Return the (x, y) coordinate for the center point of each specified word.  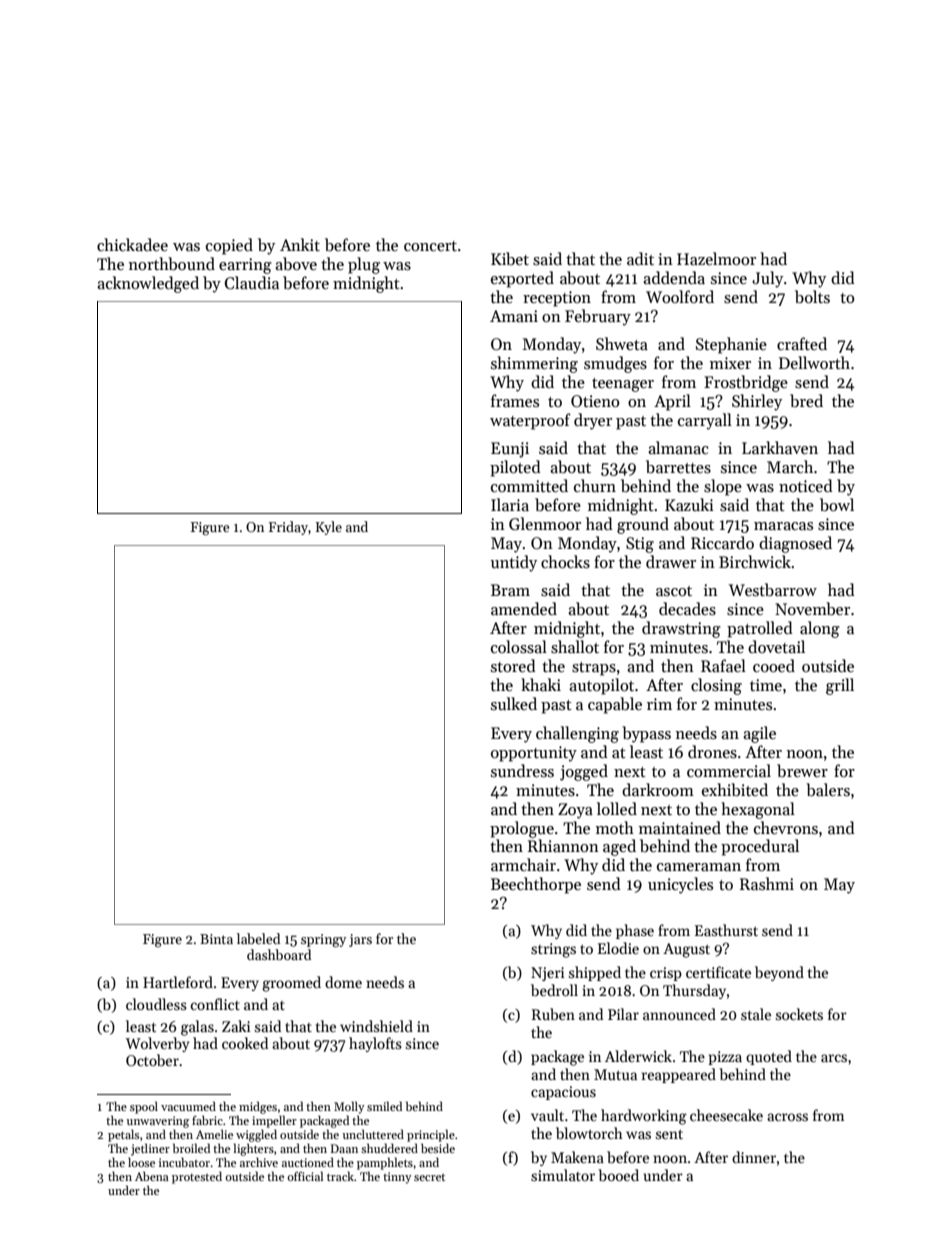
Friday (288, 528)
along (820, 629)
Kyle (329, 528)
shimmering (534, 364)
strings (553, 950)
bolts (812, 296)
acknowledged (148, 284)
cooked (245, 1043)
